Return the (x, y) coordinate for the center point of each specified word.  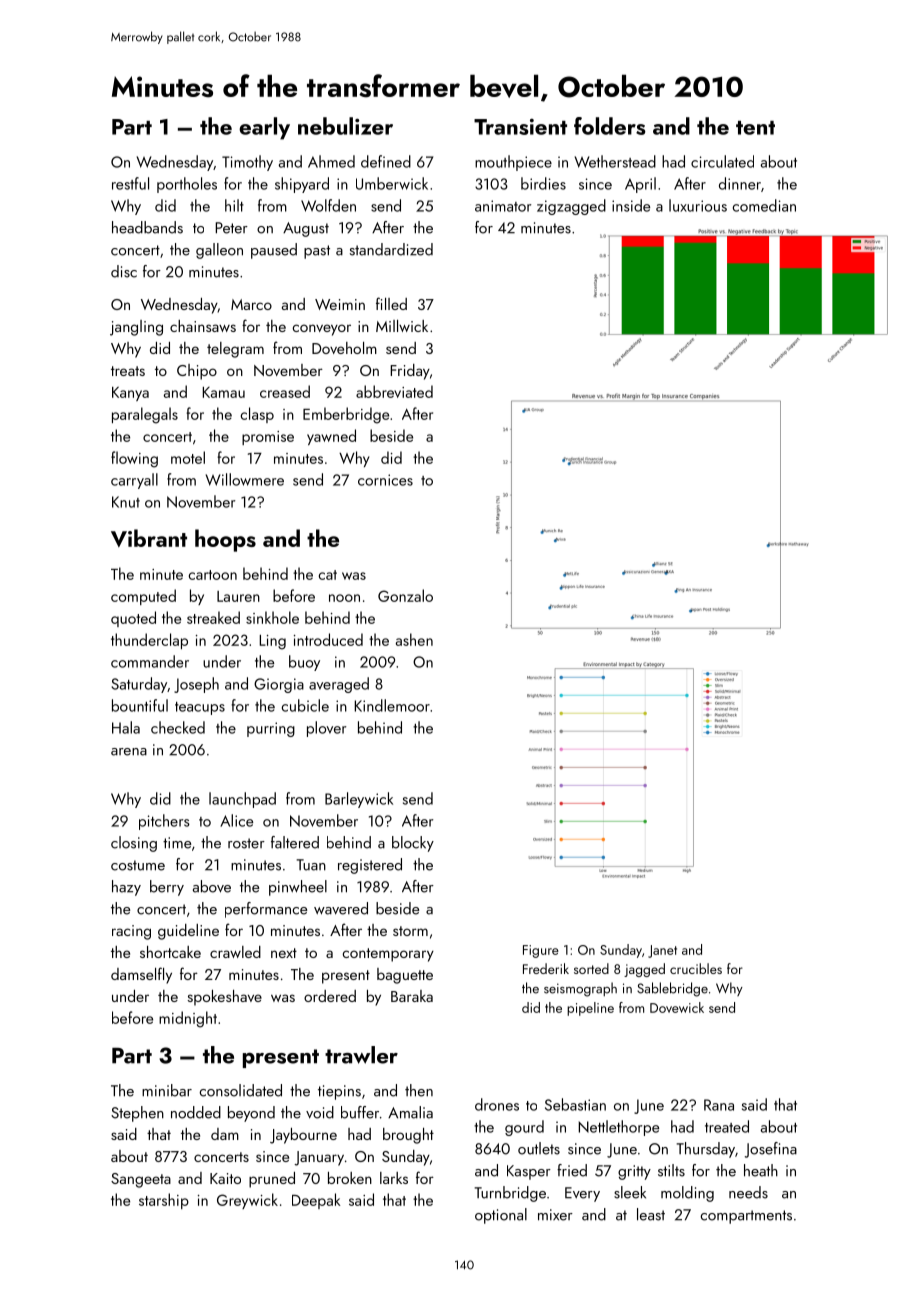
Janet (662, 951)
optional (501, 1216)
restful (130, 183)
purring (271, 729)
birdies (543, 183)
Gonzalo (405, 595)
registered (370, 866)
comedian (764, 205)
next (284, 953)
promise (268, 438)
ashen (414, 639)
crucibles (696, 968)
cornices (385, 480)
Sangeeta (141, 1180)
